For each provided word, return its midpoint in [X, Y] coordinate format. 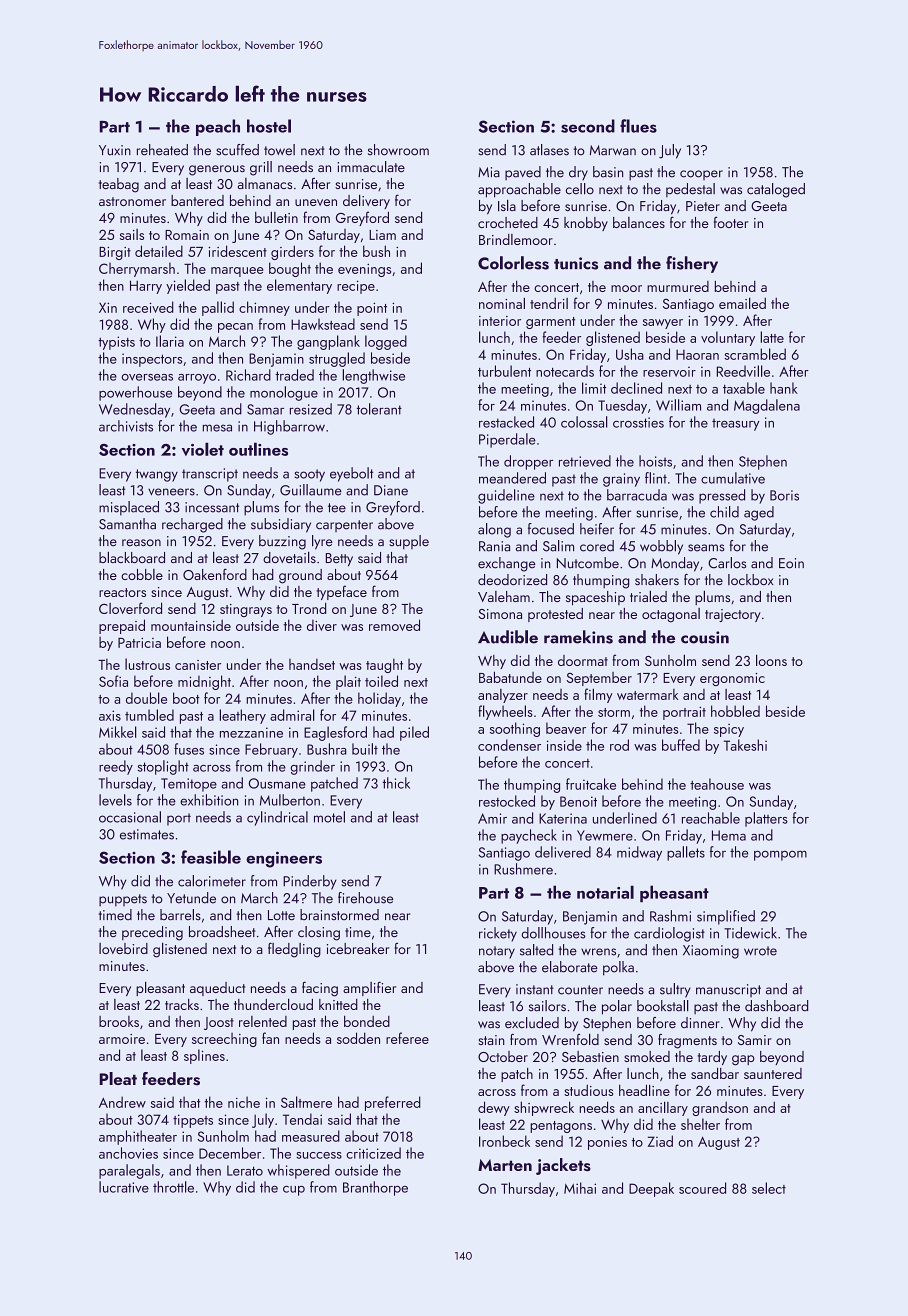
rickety [498, 934]
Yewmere [605, 835]
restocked [507, 801]
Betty [339, 559]
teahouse [717, 784]
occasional [130, 817]
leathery [242, 716]
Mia [489, 172]
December [230, 1153]
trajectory [733, 615]
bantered [197, 200]
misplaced [129, 508]
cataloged [776, 190]
